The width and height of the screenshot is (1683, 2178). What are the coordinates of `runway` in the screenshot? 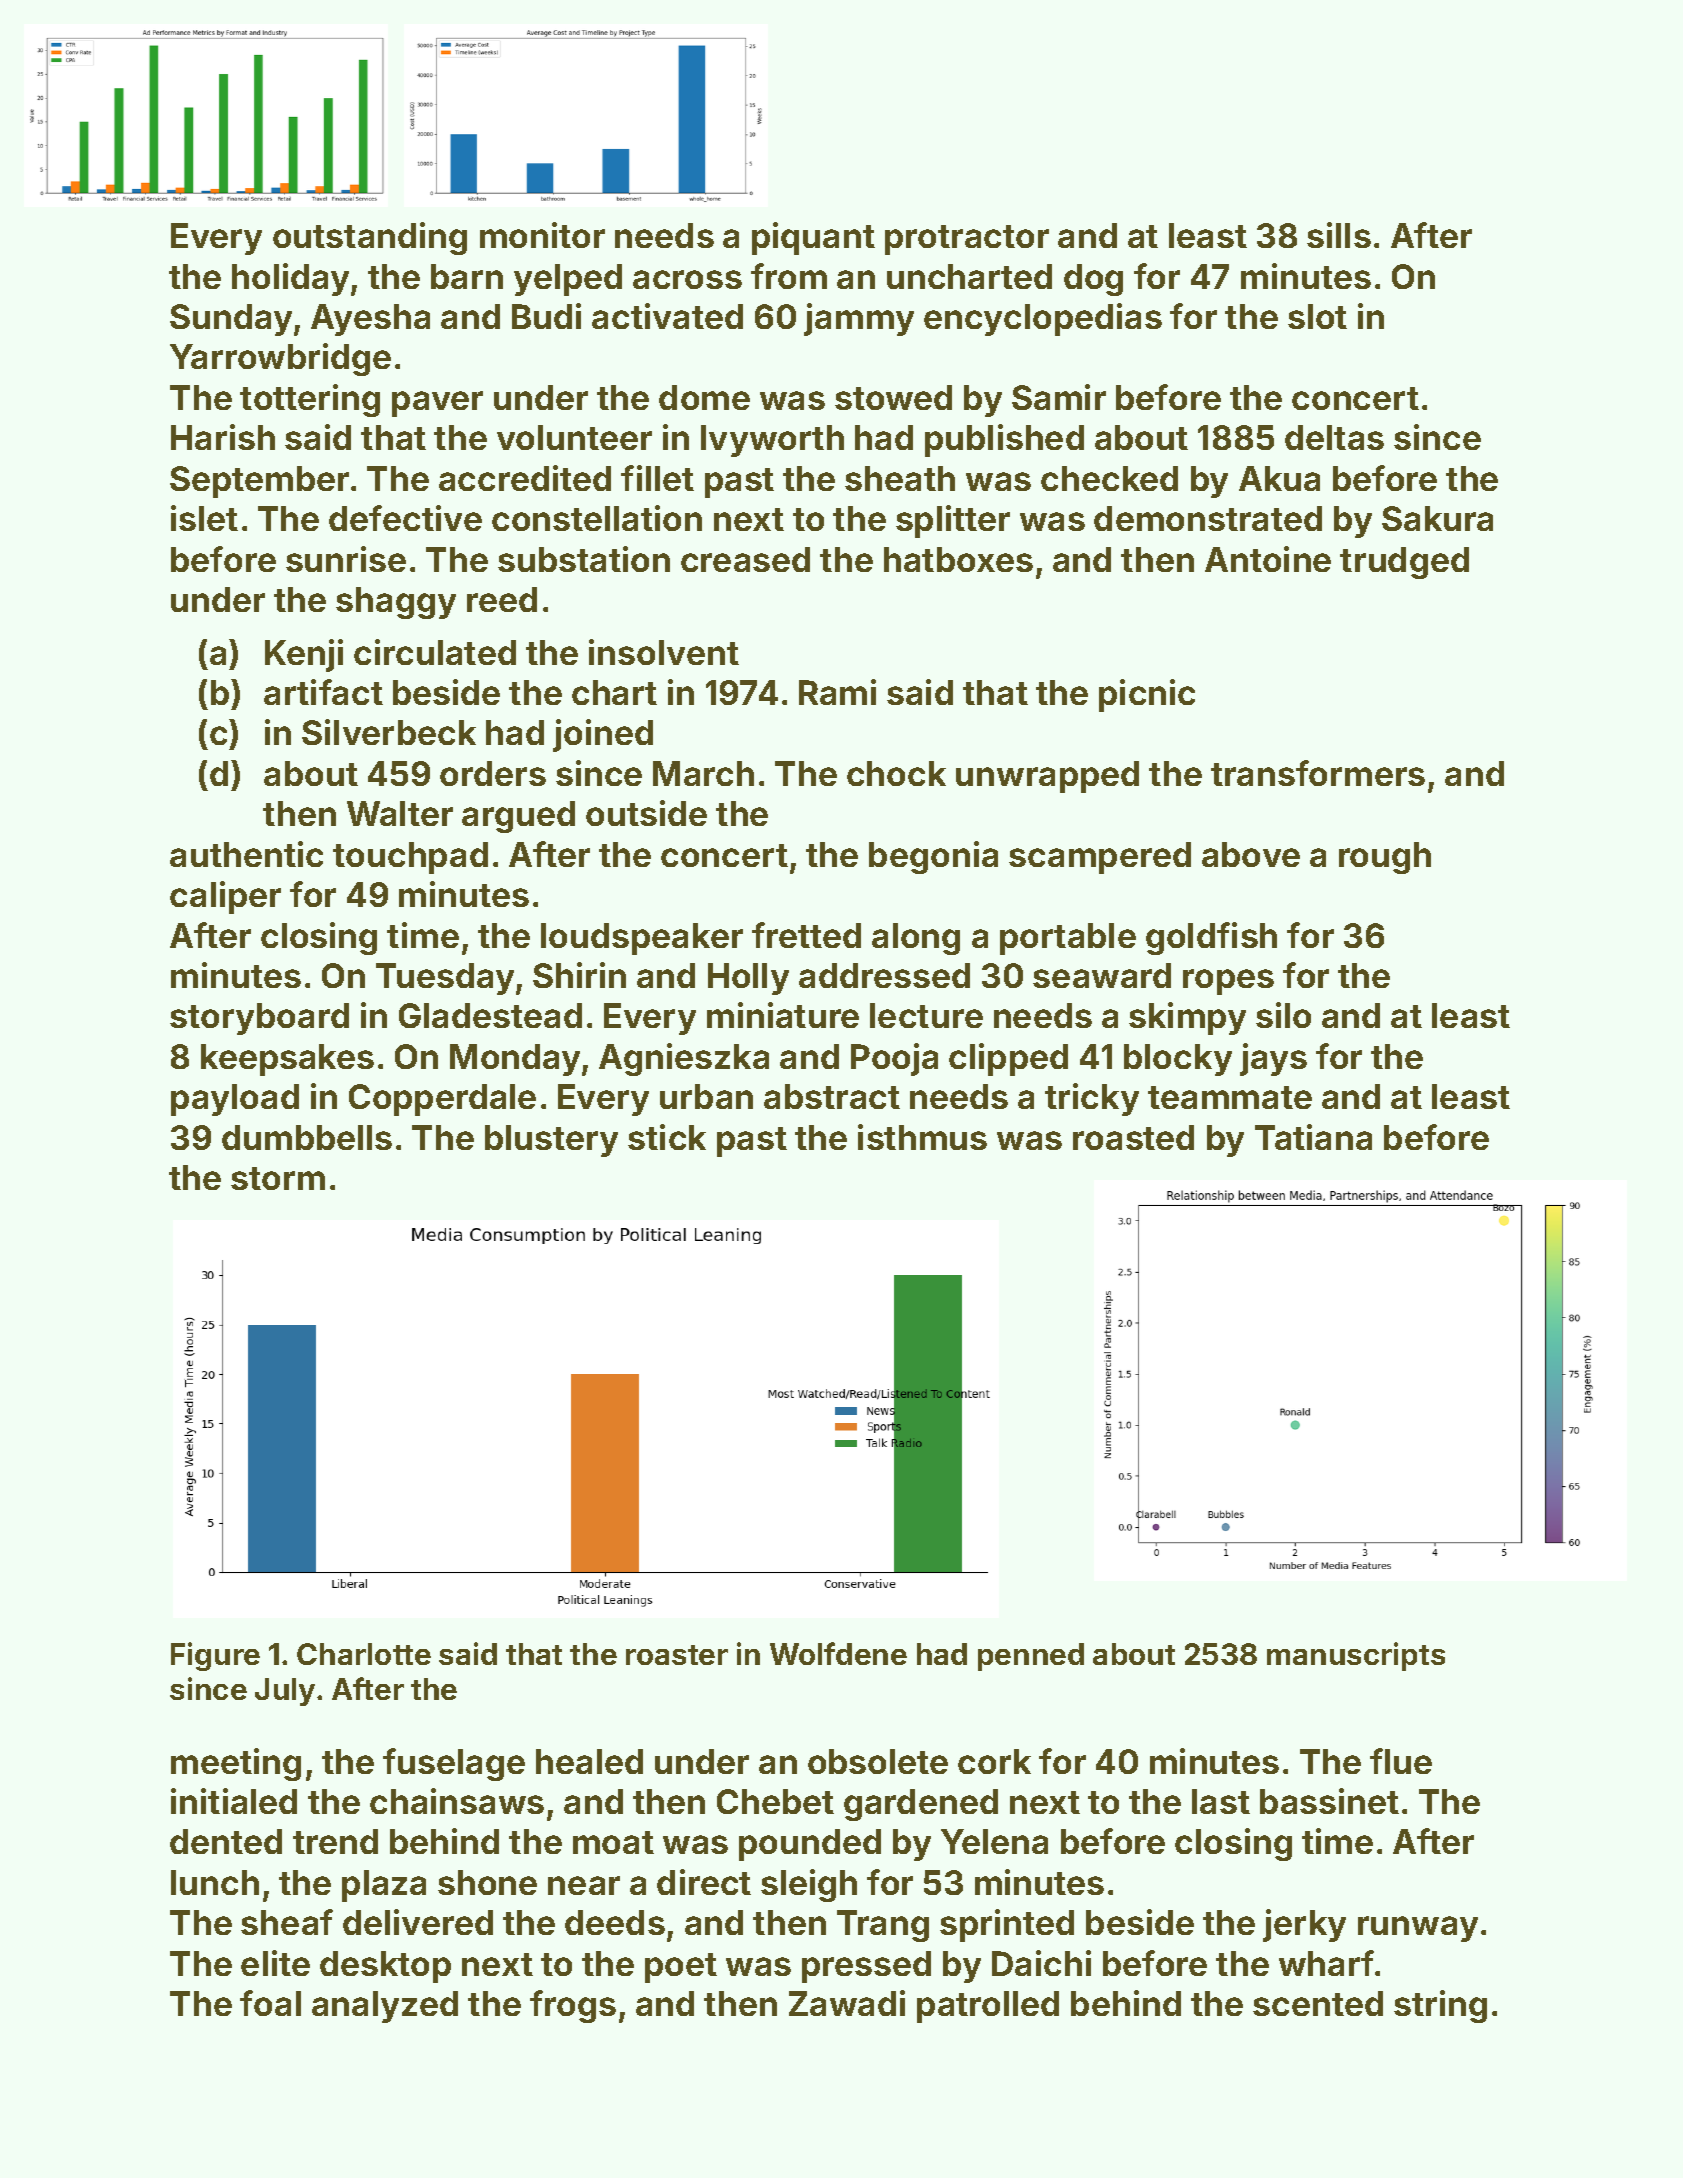 It's located at (1418, 1929).
